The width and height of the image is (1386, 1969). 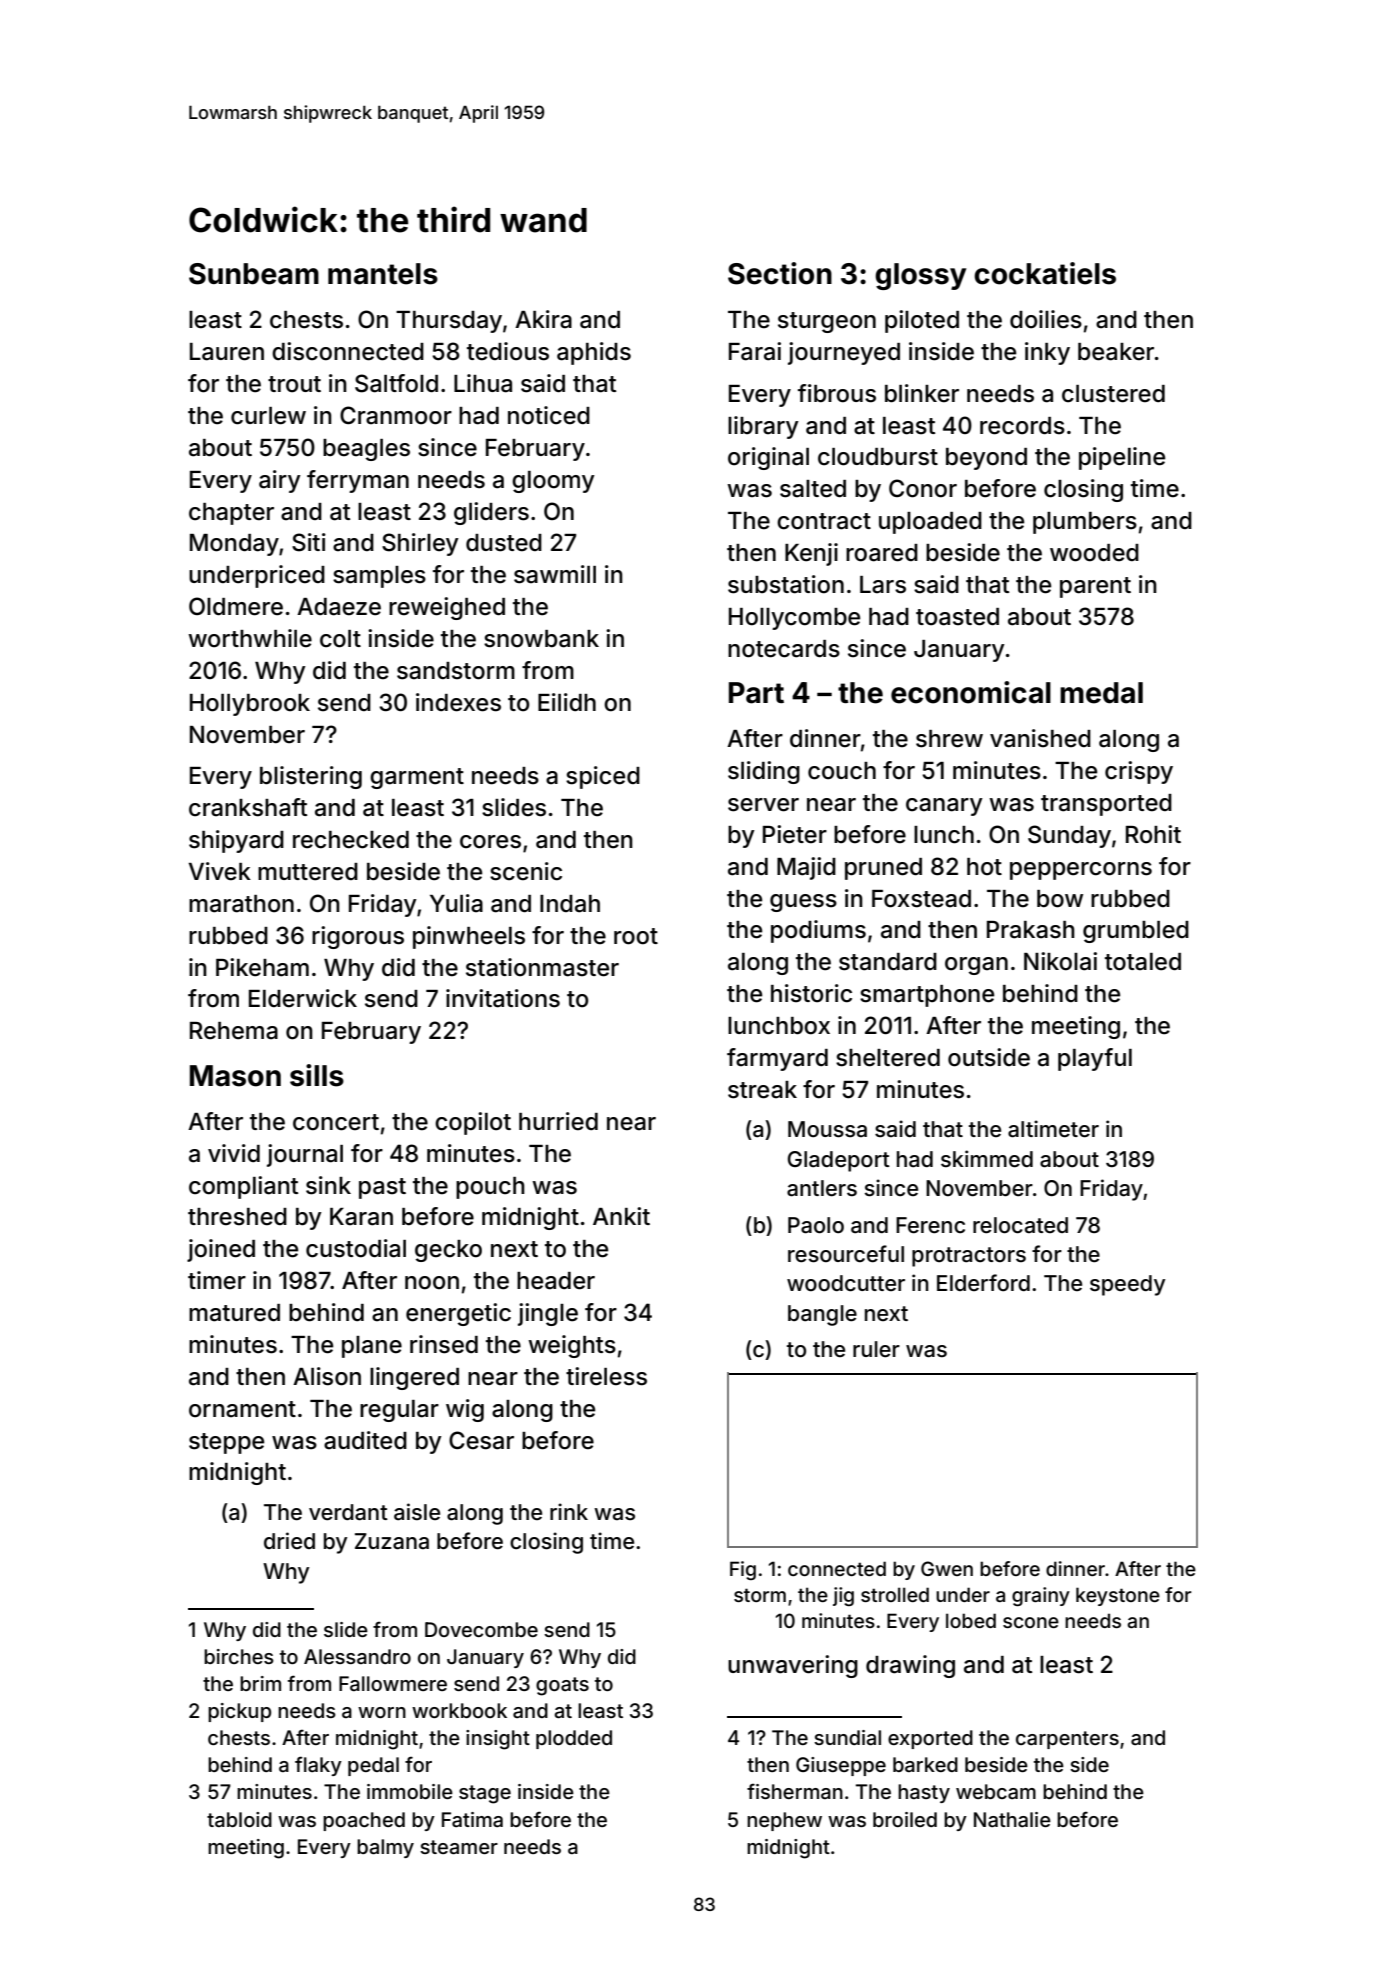 What do you see at coordinates (396, 383) in the image?
I see `Saltfold` at bounding box center [396, 383].
